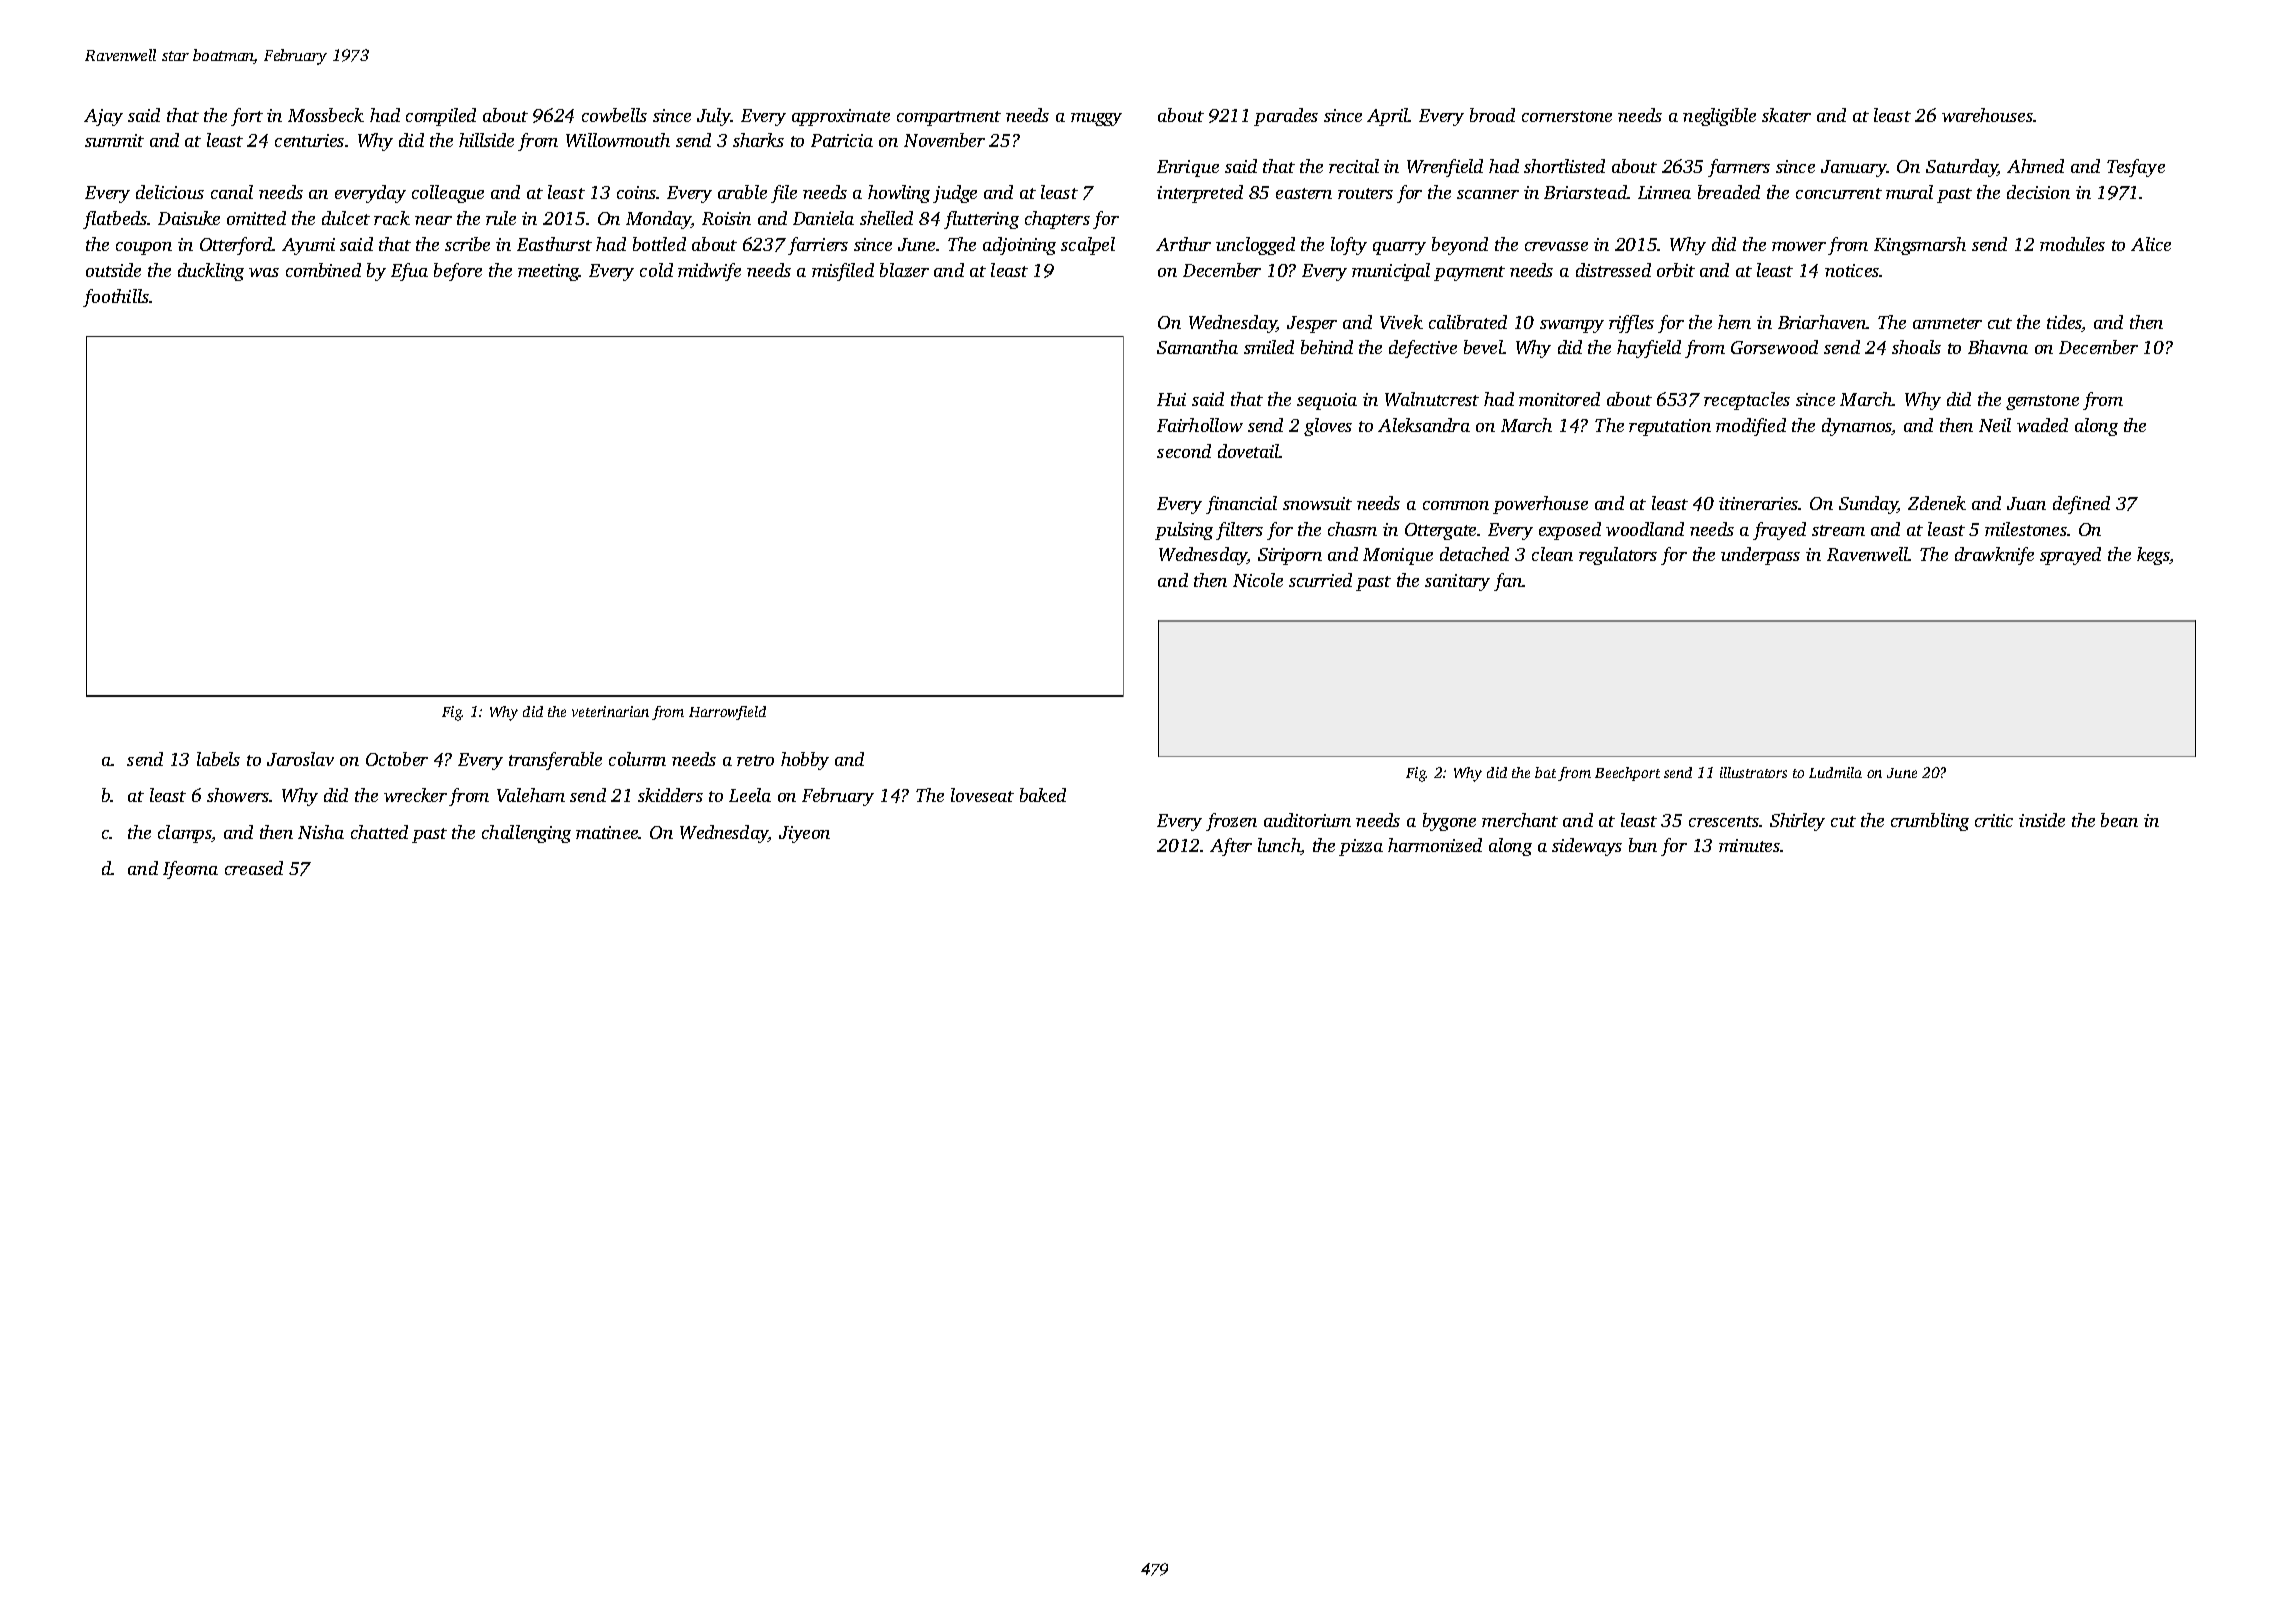  Describe the element at coordinates (1184, 531) in the screenshot. I see `pulsing` at that location.
